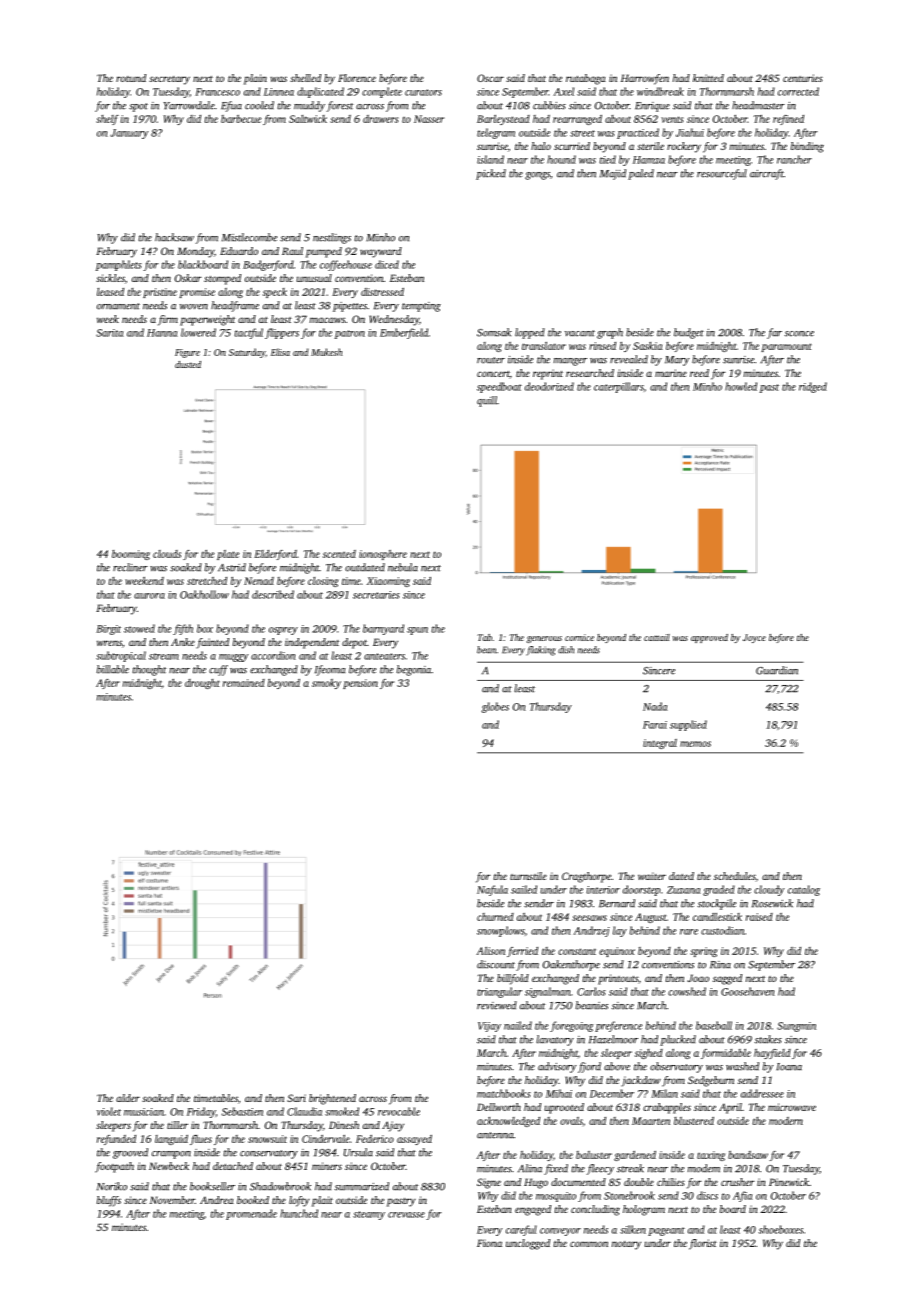 This document has height=1308, width=924. What do you see at coordinates (555, 1040) in the document?
I see `lavatory` at bounding box center [555, 1040].
